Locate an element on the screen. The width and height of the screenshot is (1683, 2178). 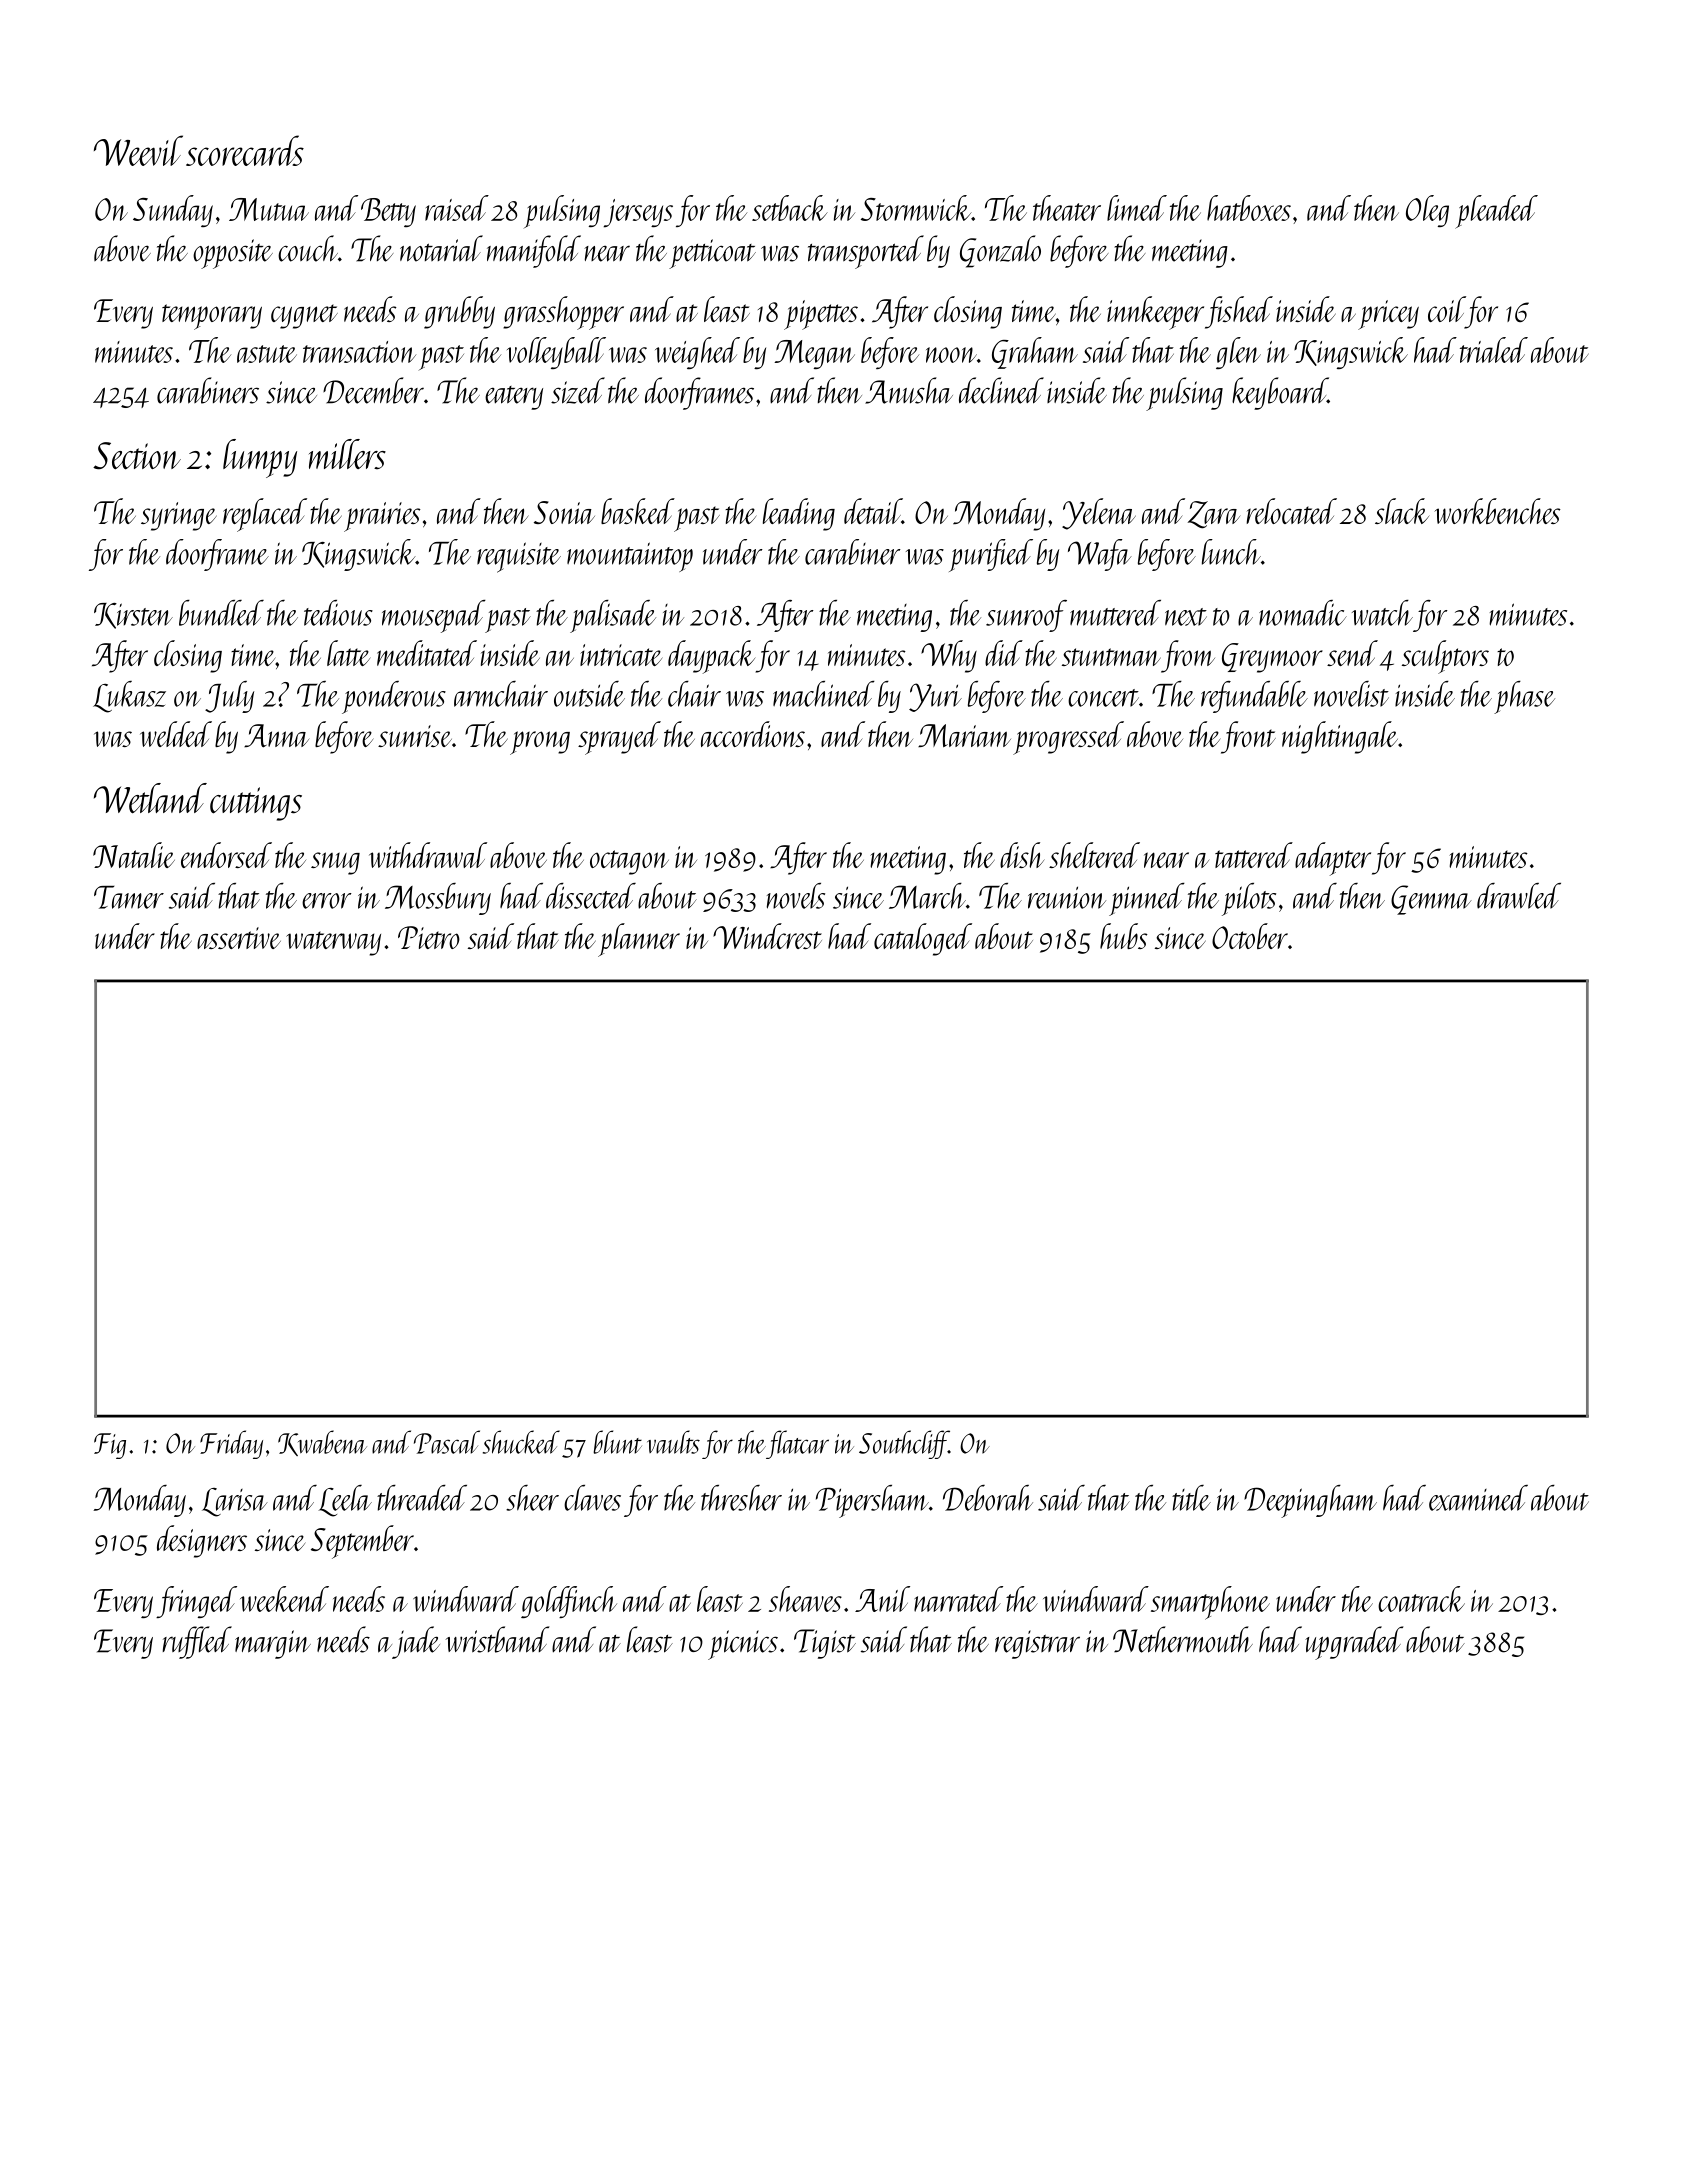
cataloged is located at coordinates (923, 939).
